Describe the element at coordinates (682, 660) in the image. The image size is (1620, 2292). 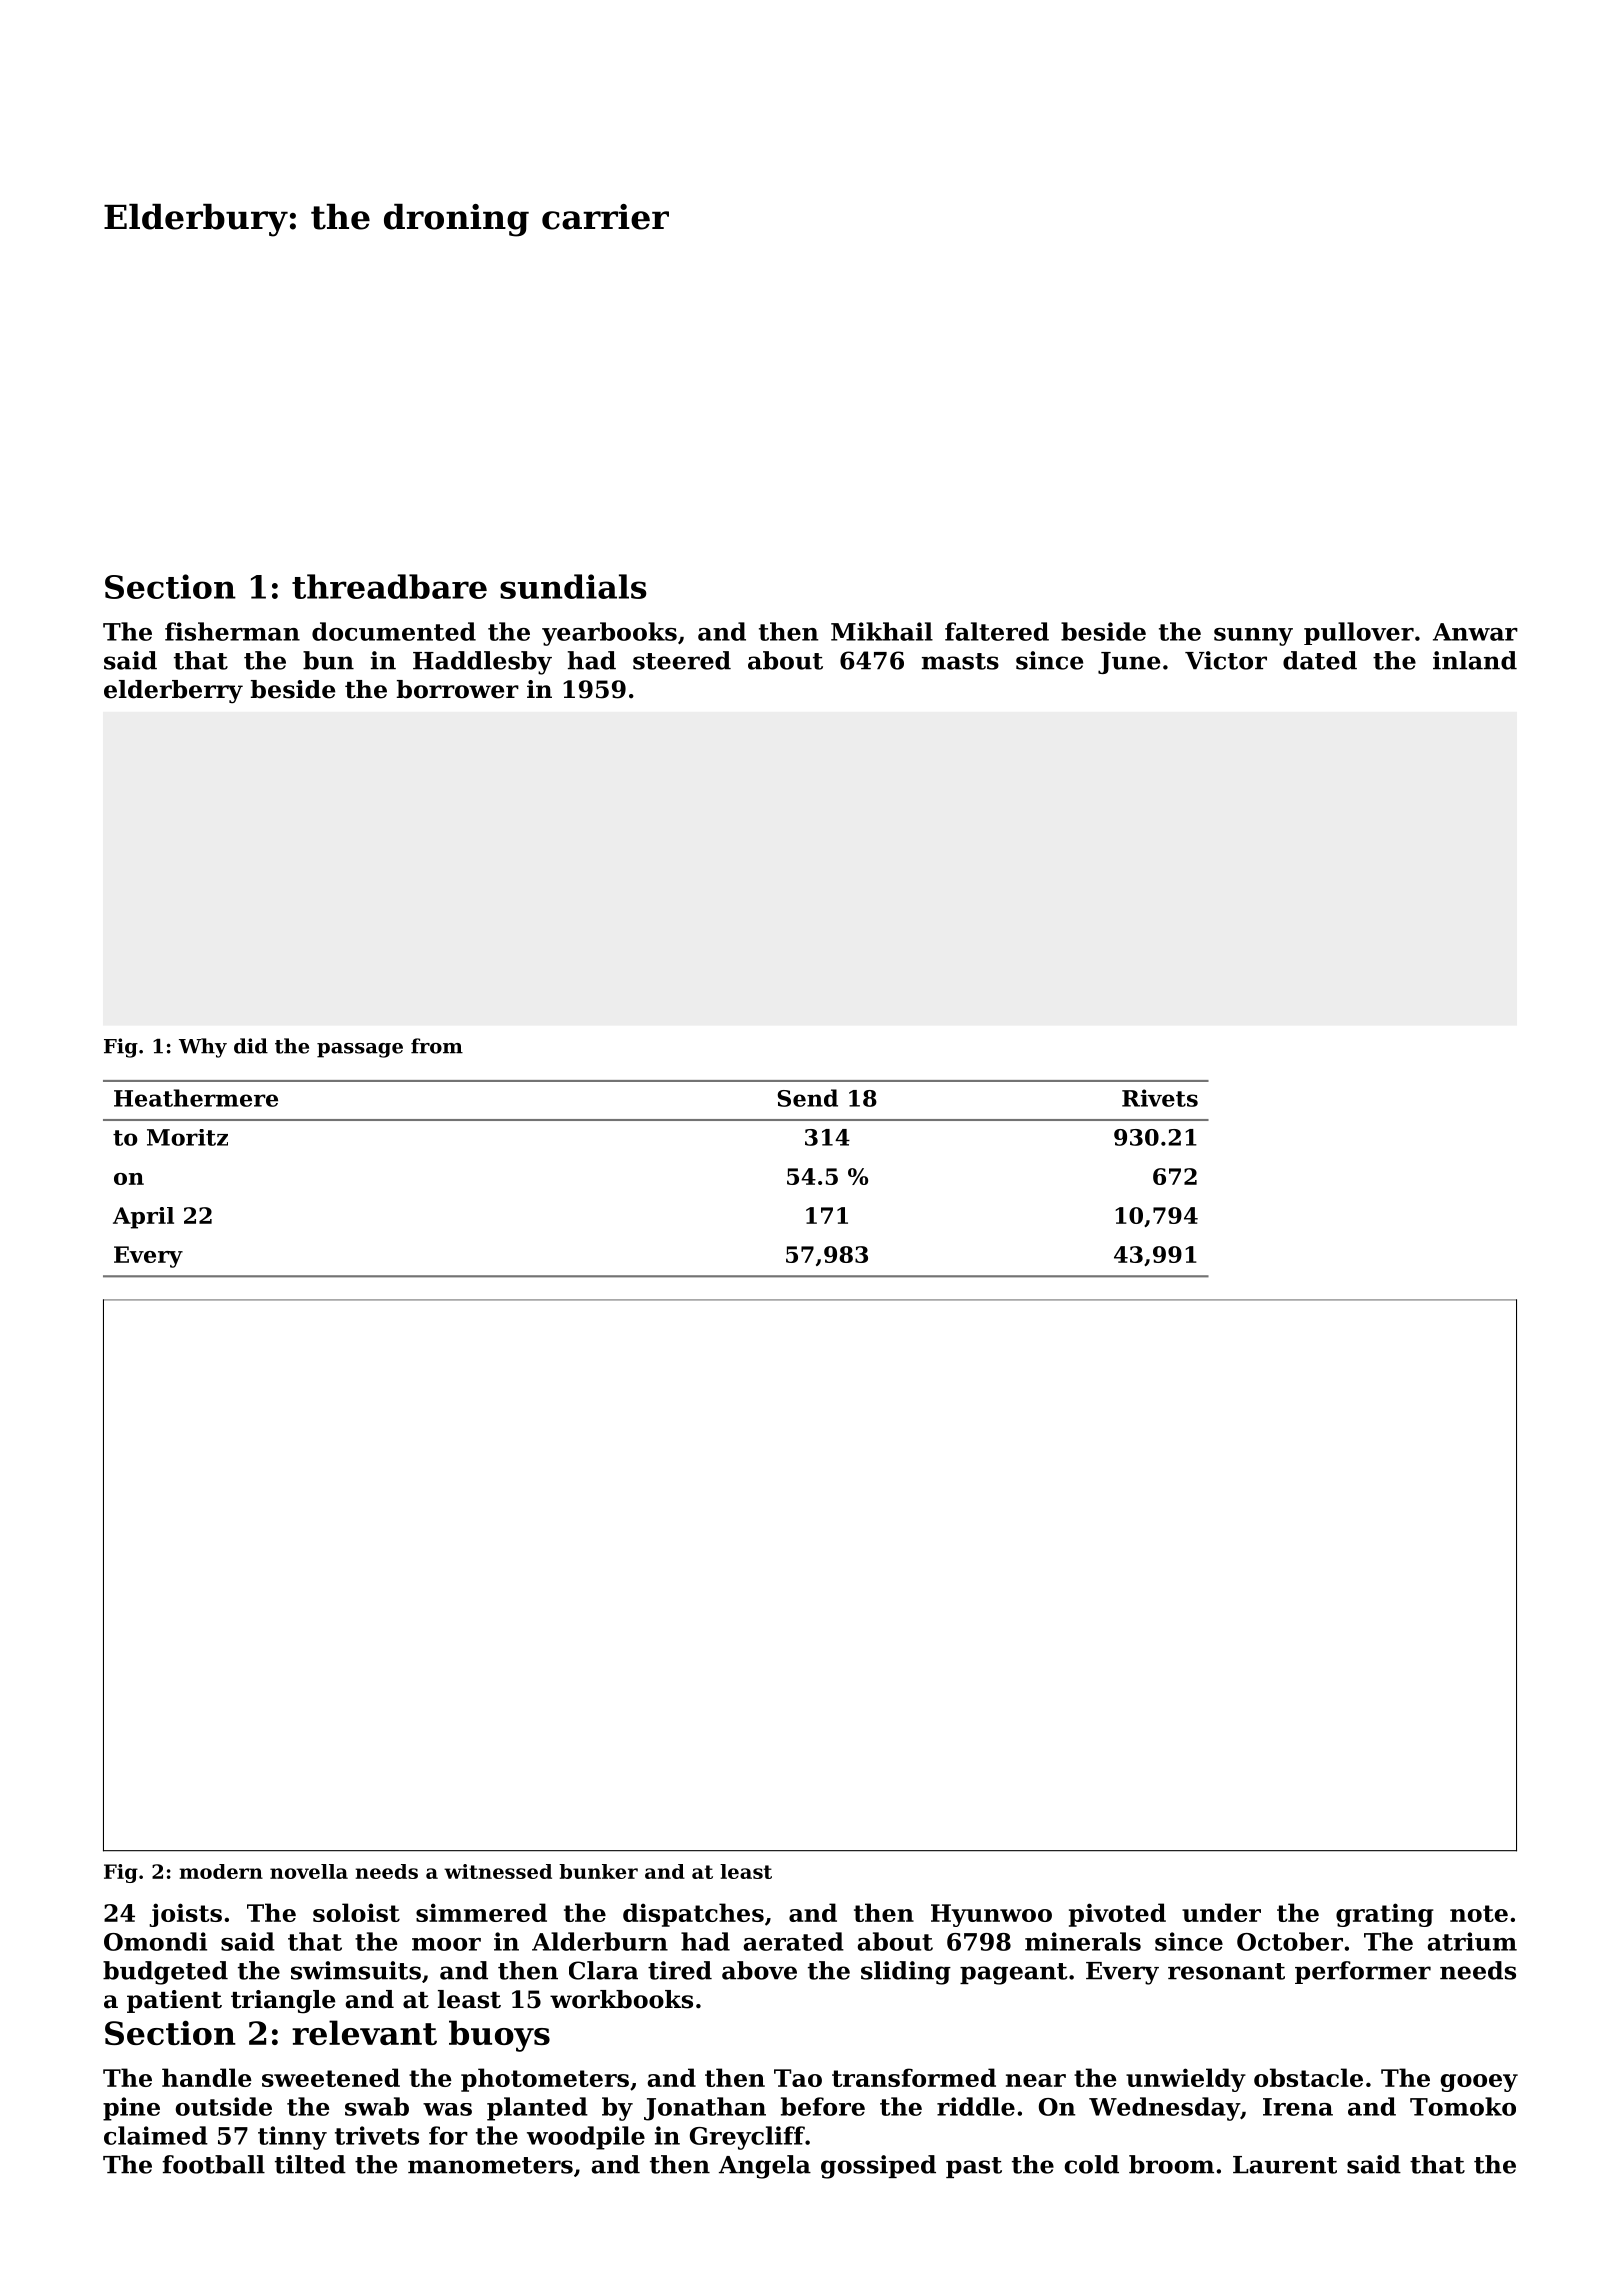
I see `steered` at that location.
